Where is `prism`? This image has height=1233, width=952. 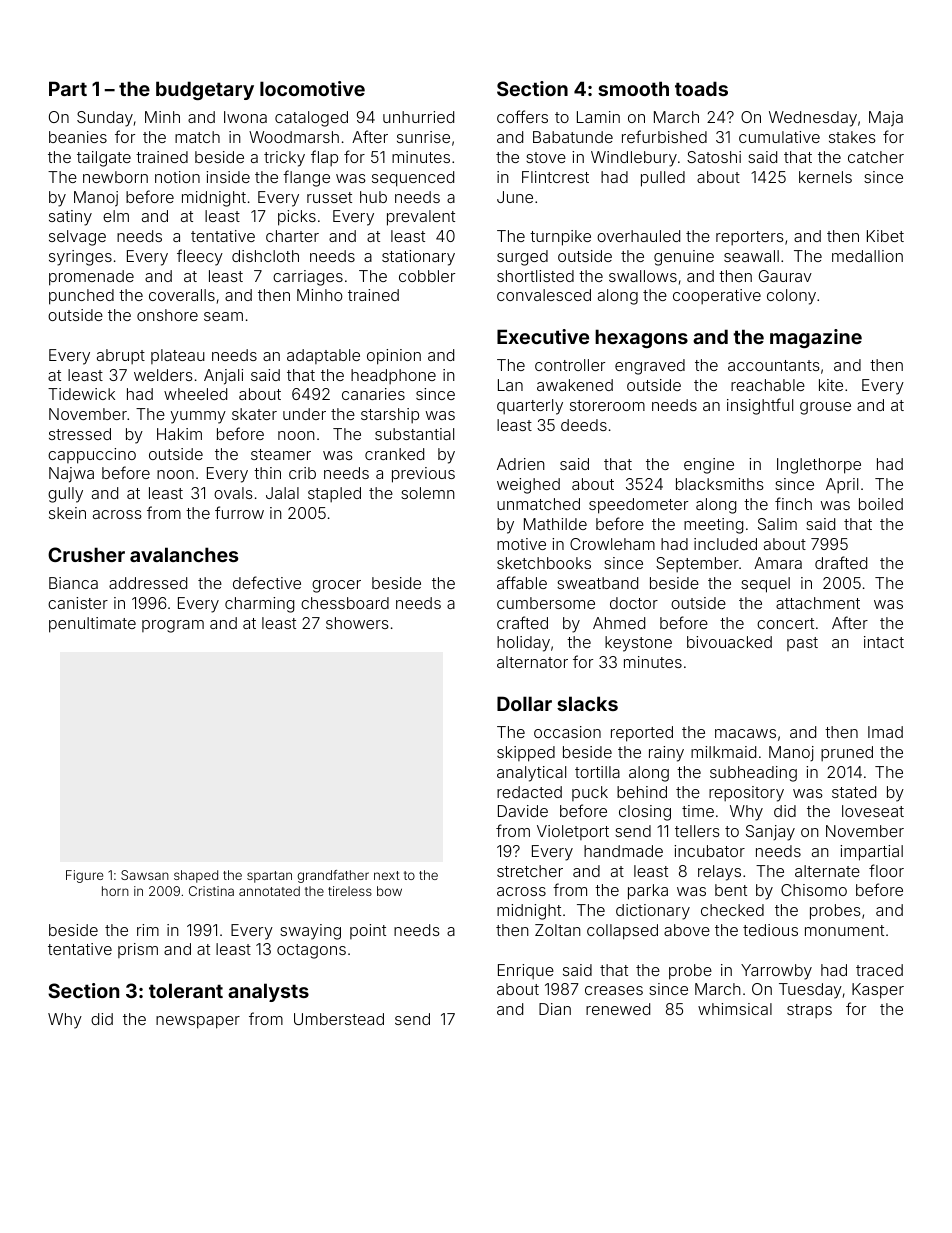
prism is located at coordinates (138, 950).
